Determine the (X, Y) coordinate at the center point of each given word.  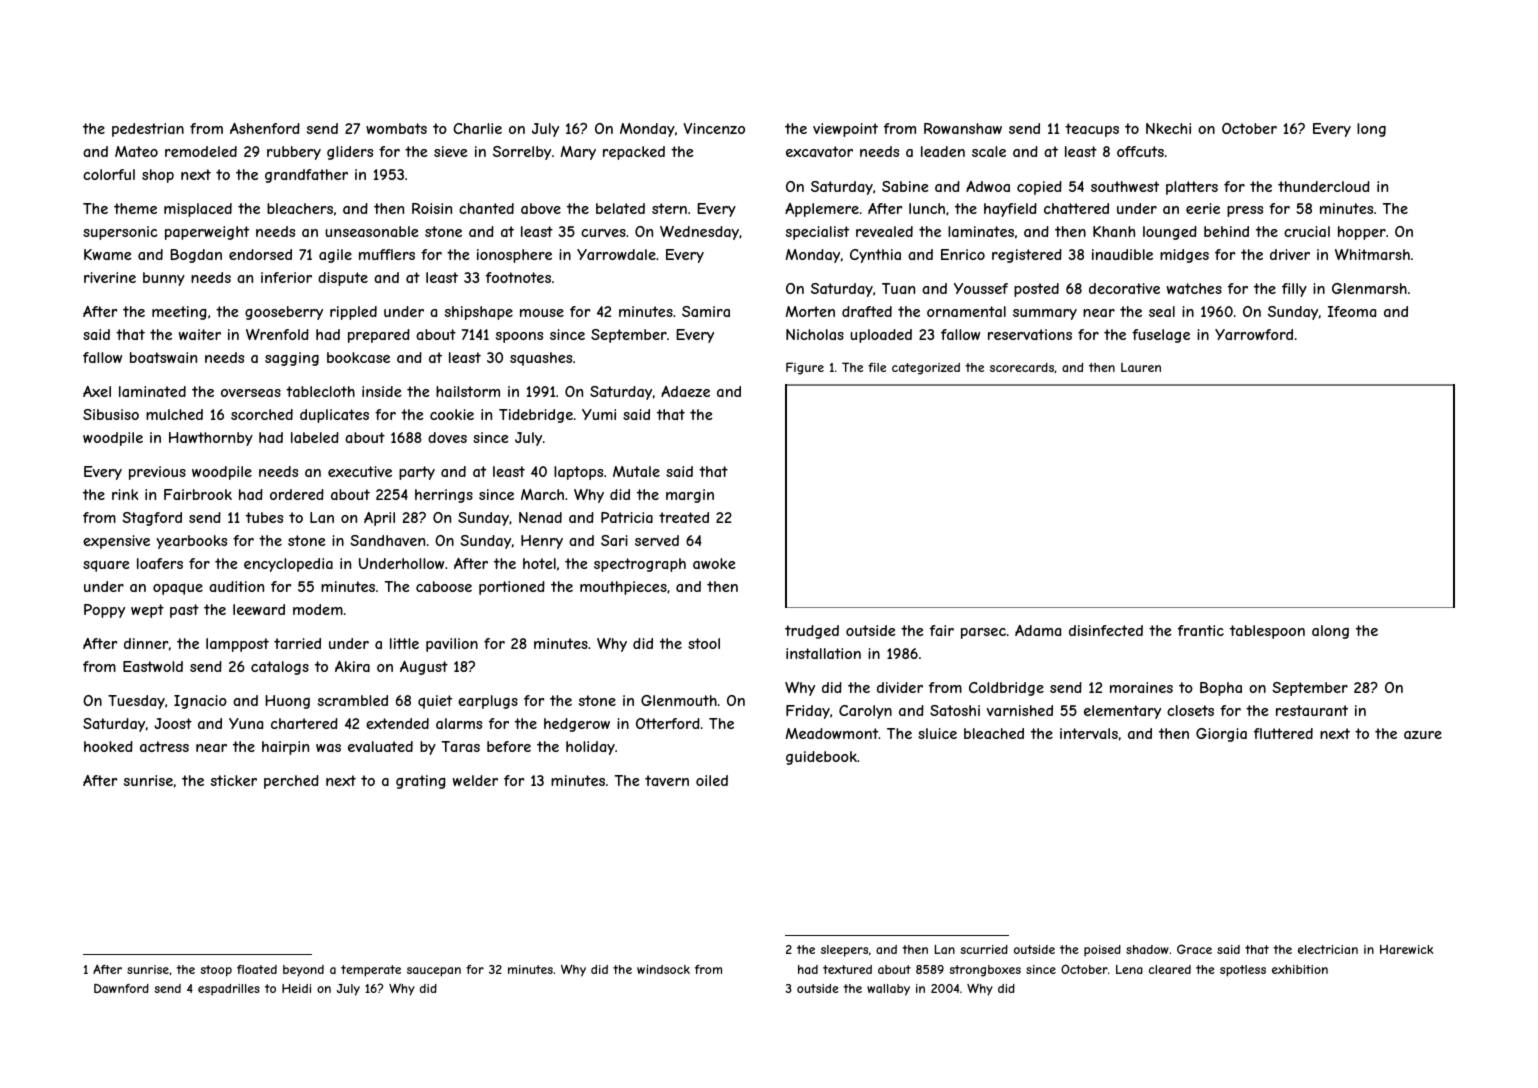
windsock (663, 969)
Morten (810, 311)
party (417, 473)
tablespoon (1267, 632)
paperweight (207, 233)
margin (690, 496)
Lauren (1141, 367)
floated (257, 969)
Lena (1129, 969)
